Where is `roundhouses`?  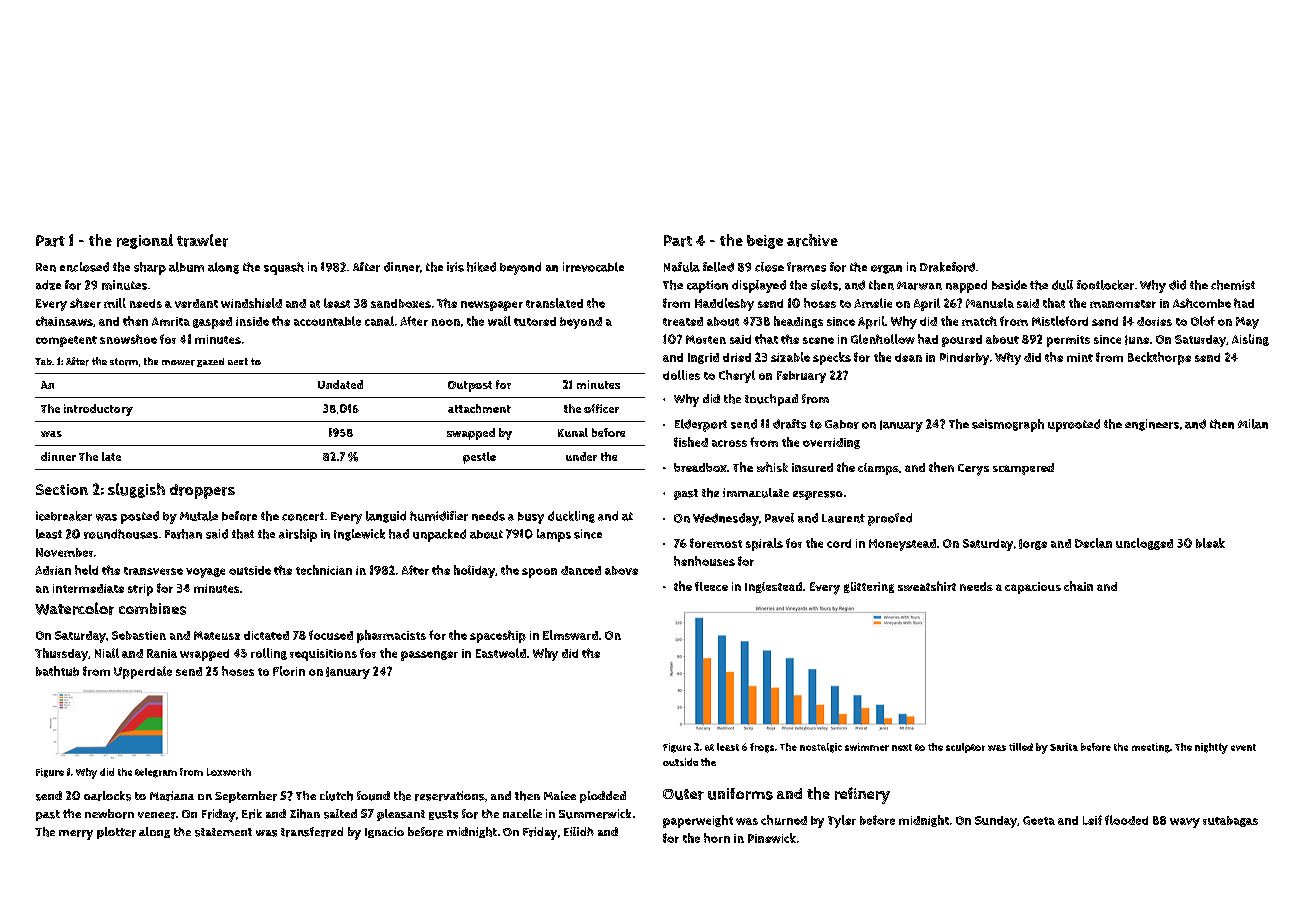 roundhouses is located at coordinates (121, 534).
